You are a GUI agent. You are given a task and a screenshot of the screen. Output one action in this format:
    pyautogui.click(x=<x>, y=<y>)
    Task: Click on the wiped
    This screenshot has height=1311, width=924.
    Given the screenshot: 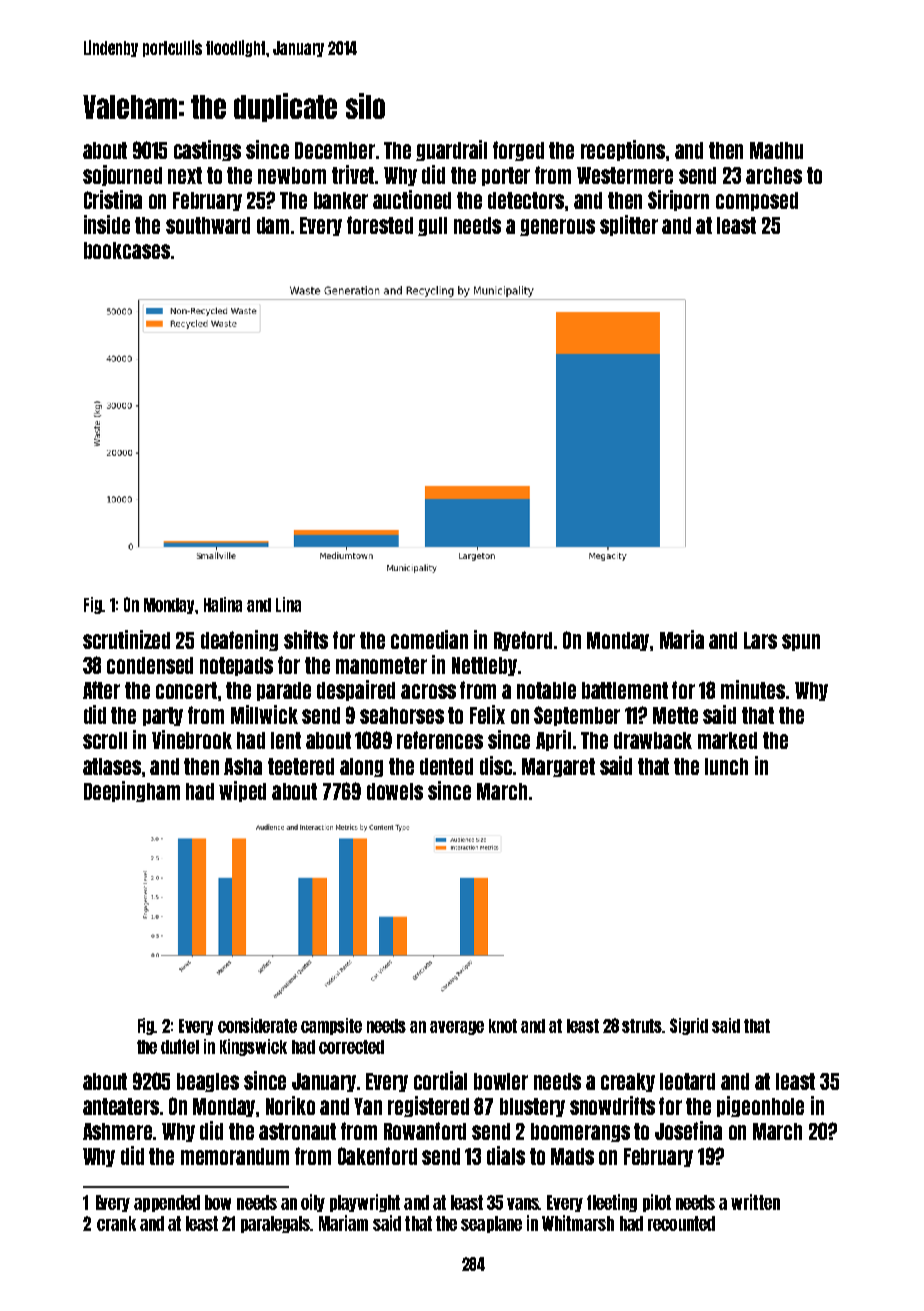 What is the action you would take?
    pyautogui.click(x=242, y=791)
